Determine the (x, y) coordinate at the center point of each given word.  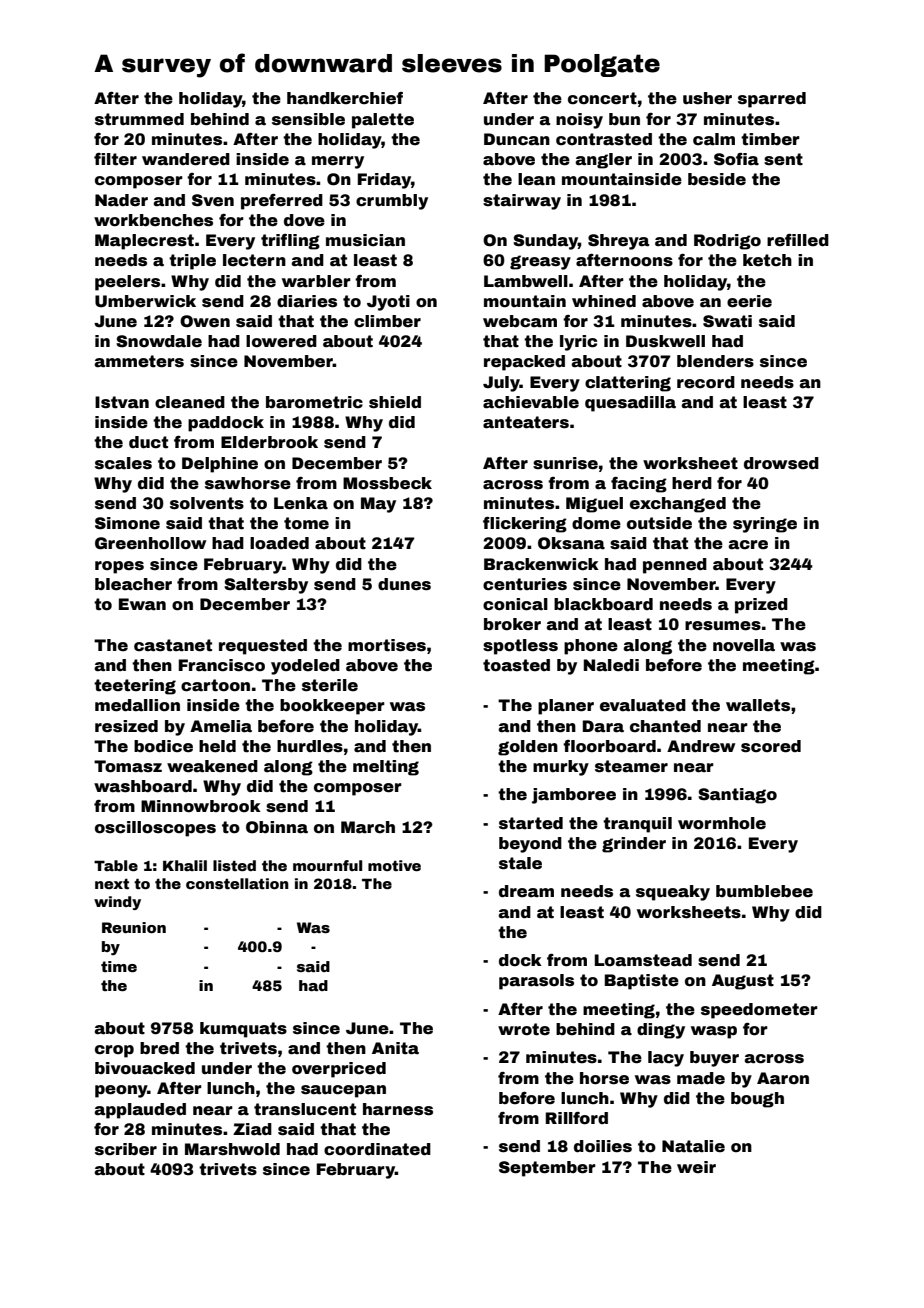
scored (771, 746)
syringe (765, 525)
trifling (290, 242)
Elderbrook (269, 442)
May (378, 505)
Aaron (783, 1078)
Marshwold (232, 1149)
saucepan (343, 1091)
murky (561, 768)
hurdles (310, 746)
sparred (772, 100)
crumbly (392, 202)
